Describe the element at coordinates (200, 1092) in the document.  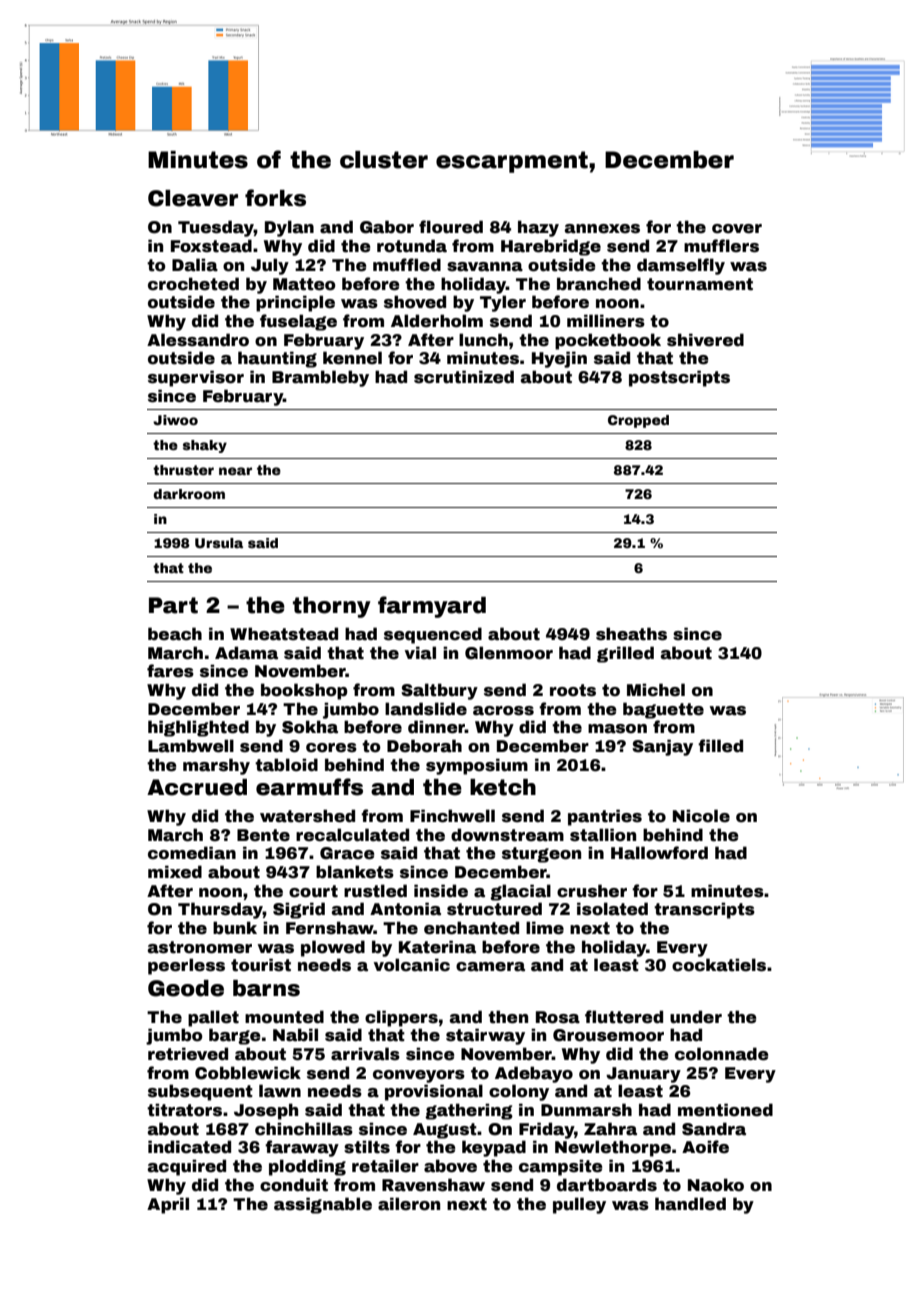
I see `subsequent` at that location.
